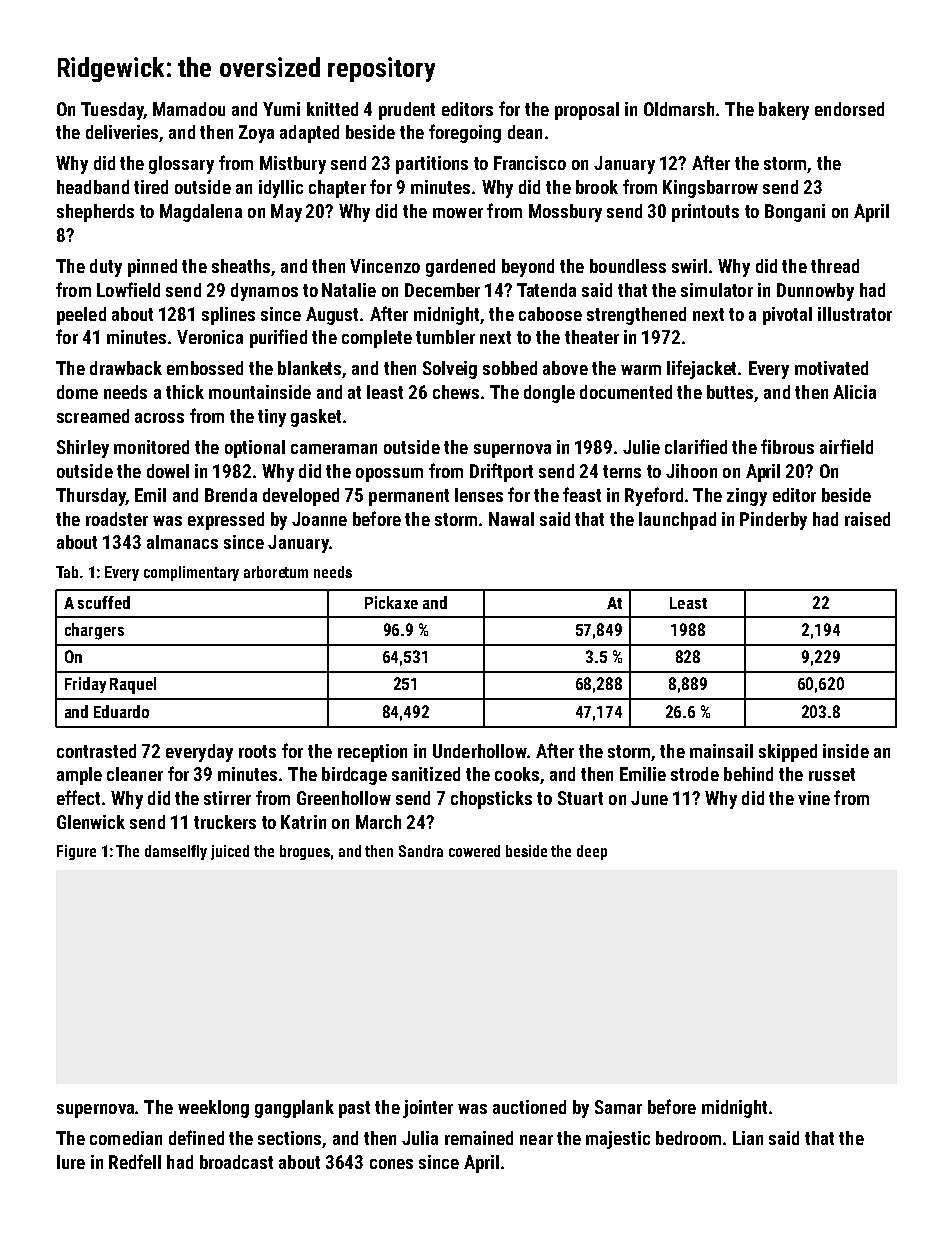 This screenshot has width=952, height=1233. Describe the element at coordinates (135, 1161) in the screenshot. I see `Redfell` at that location.
